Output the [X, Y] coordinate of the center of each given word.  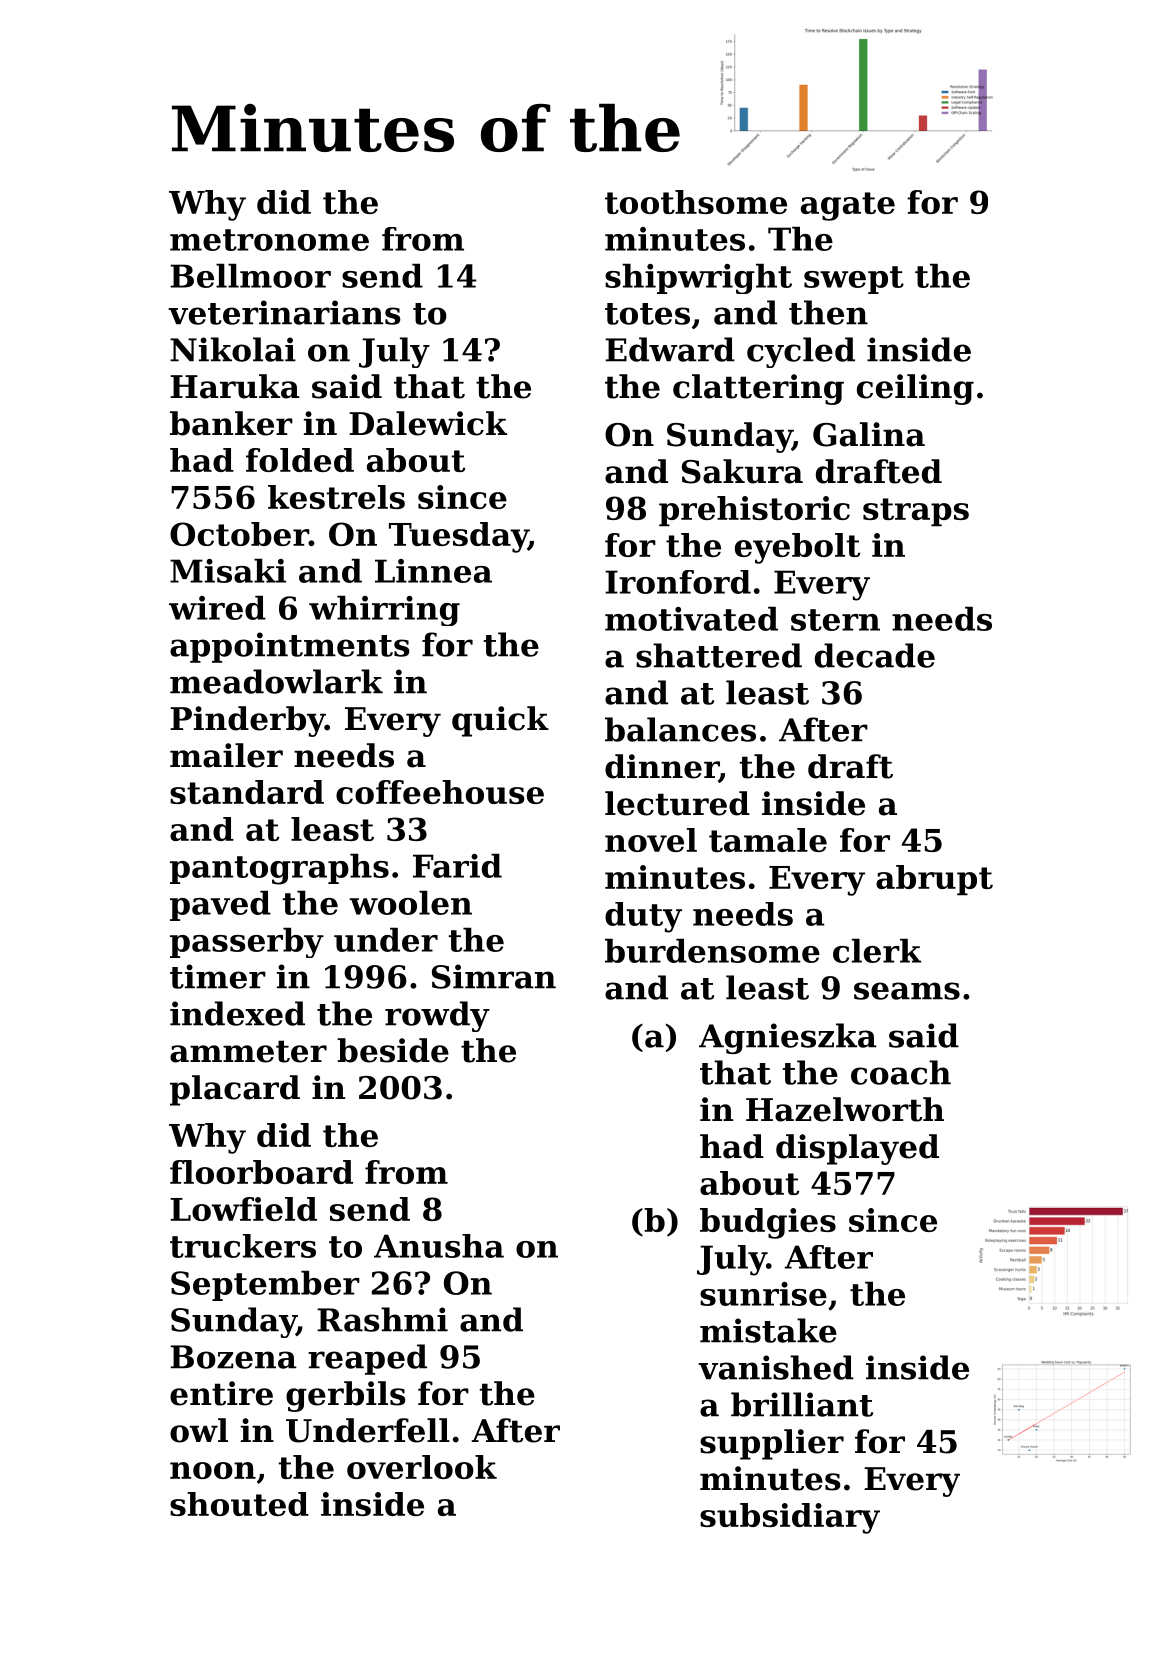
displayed [857, 1149]
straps [916, 512]
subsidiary [790, 1518]
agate [848, 206]
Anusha [439, 1246]
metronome [269, 240]
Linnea [433, 571]
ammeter [248, 1051]
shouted [239, 1504]
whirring [384, 610]
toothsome [696, 202]
